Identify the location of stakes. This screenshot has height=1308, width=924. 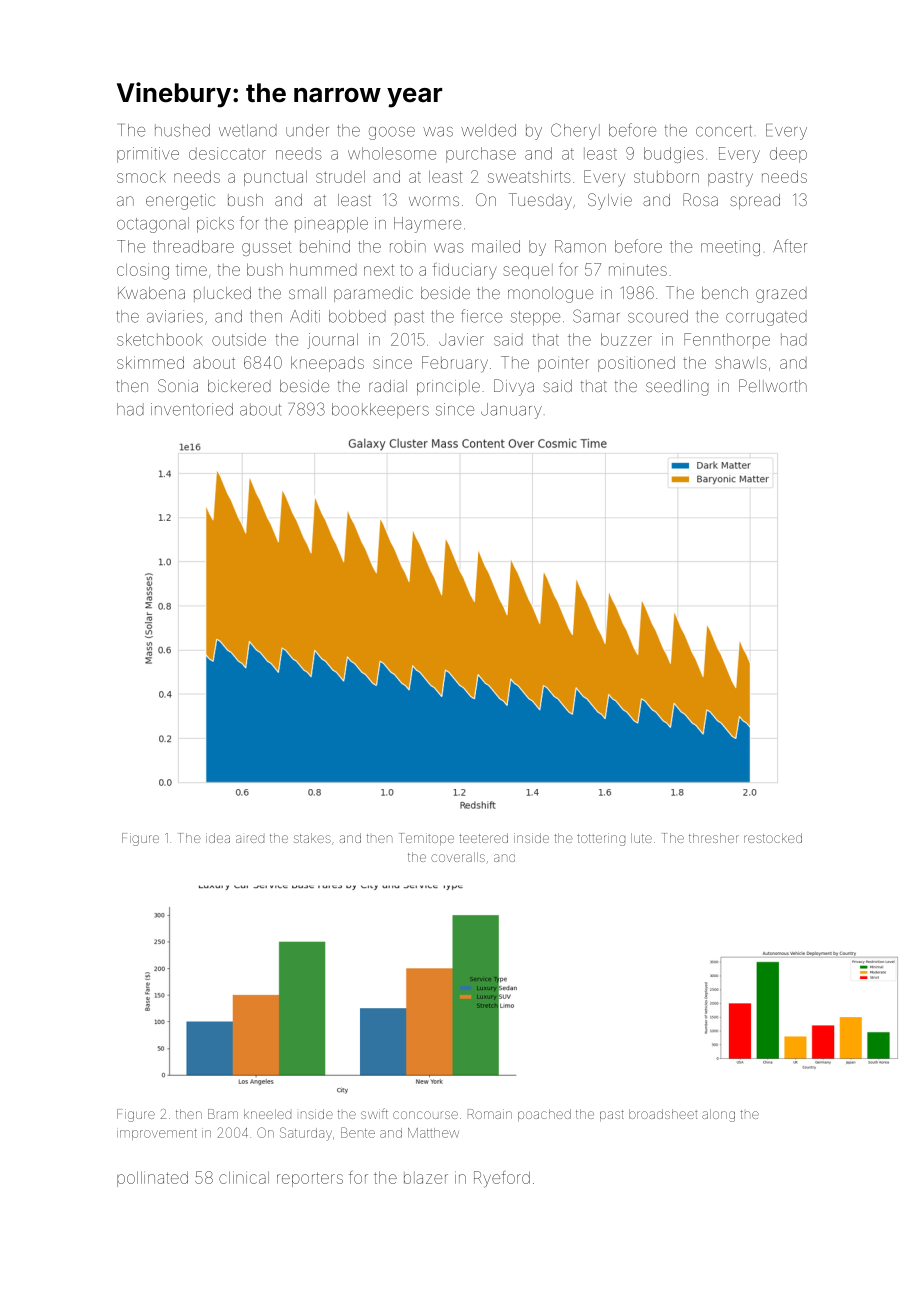
(312, 838).
